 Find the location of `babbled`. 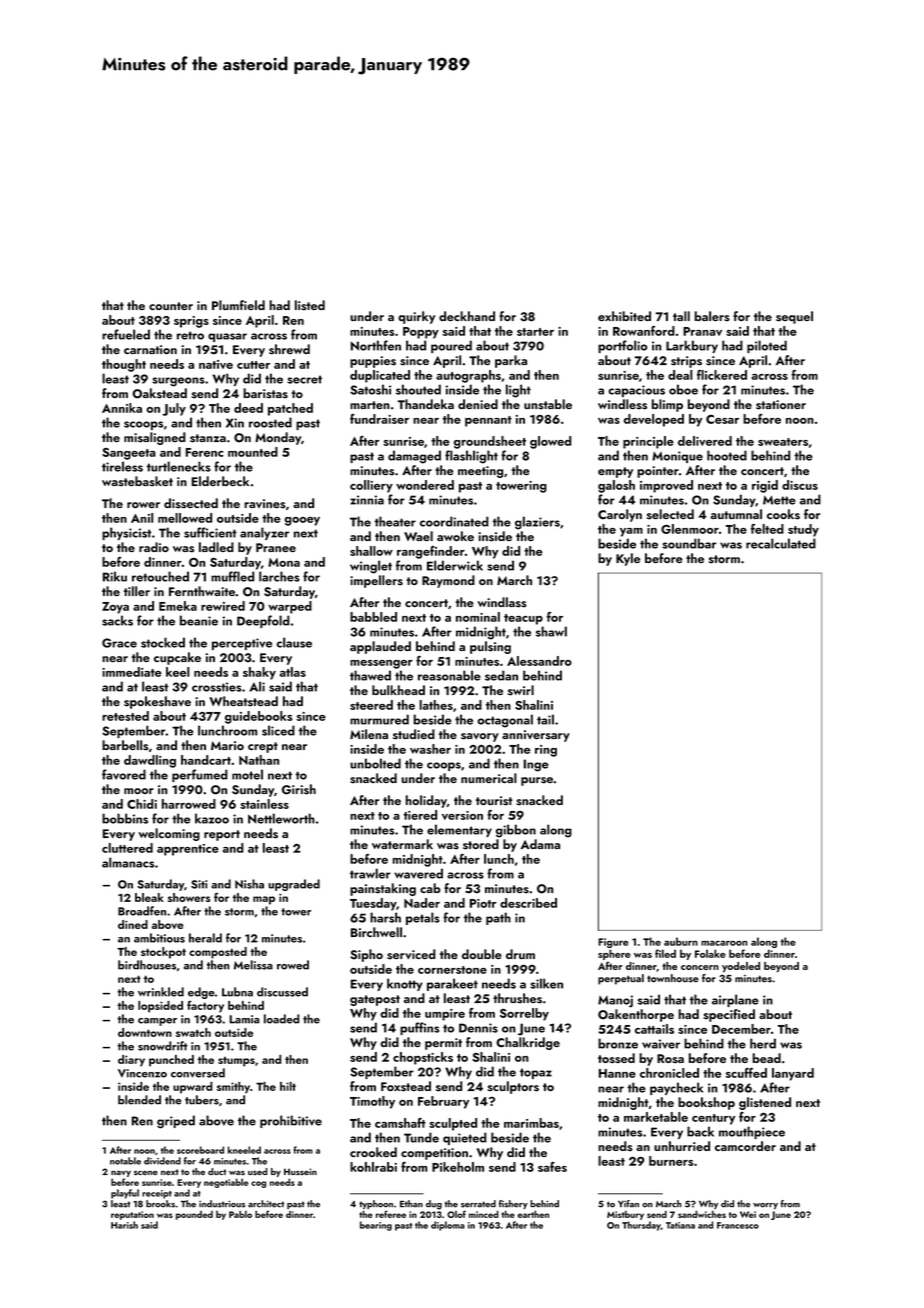

babbled is located at coordinates (373, 617).
